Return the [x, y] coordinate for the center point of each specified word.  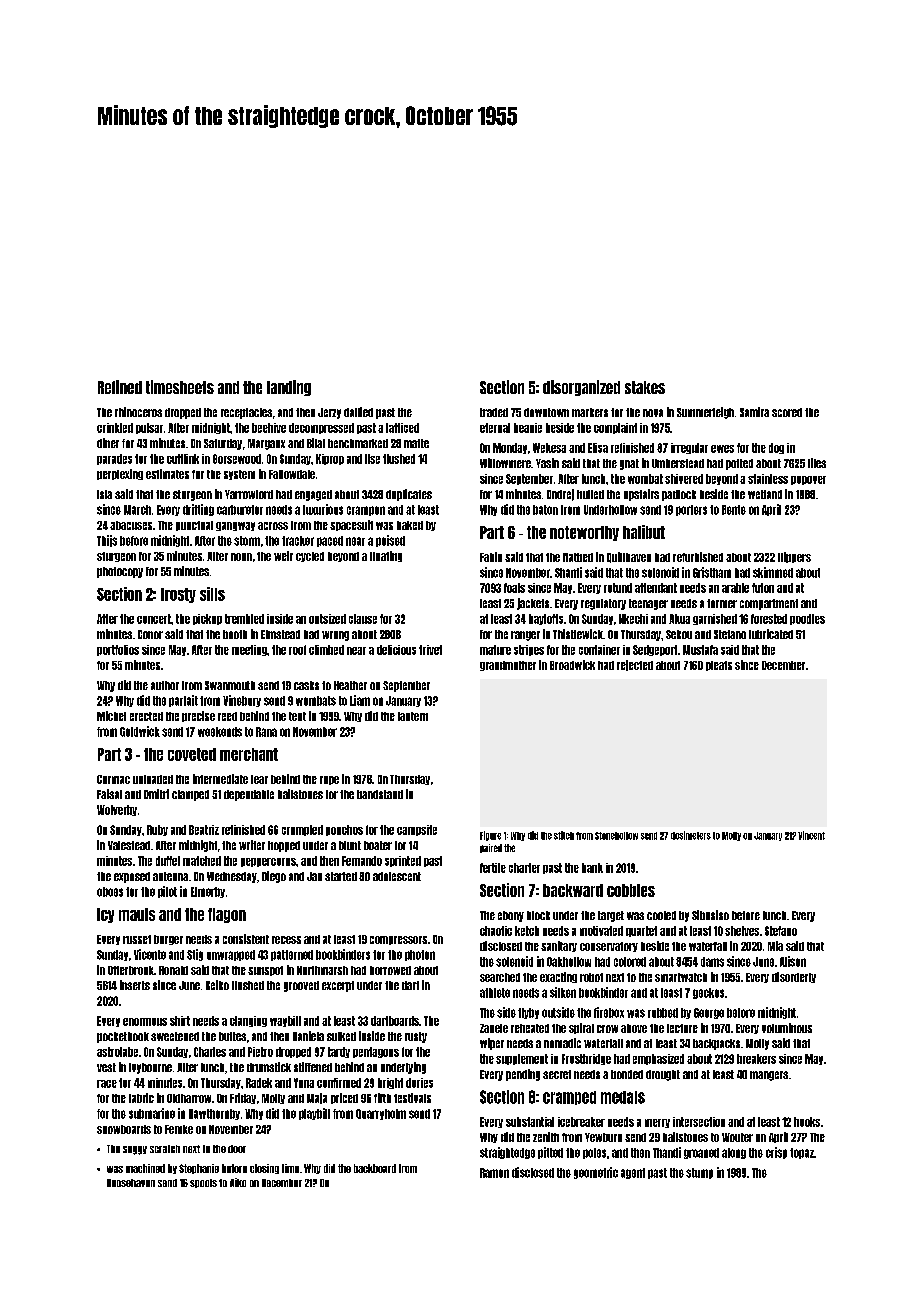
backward [573, 890]
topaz [802, 1153]
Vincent [811, 835]
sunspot [265, 971]
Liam [360, 700]
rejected [635, 665]
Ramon [494, 1173]
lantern [413, 716]
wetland [765, 494]
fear [259, 779]
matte [416, 443]
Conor [150, 634]
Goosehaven [131, 1183]
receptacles [246, 413]
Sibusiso [710, 915]
